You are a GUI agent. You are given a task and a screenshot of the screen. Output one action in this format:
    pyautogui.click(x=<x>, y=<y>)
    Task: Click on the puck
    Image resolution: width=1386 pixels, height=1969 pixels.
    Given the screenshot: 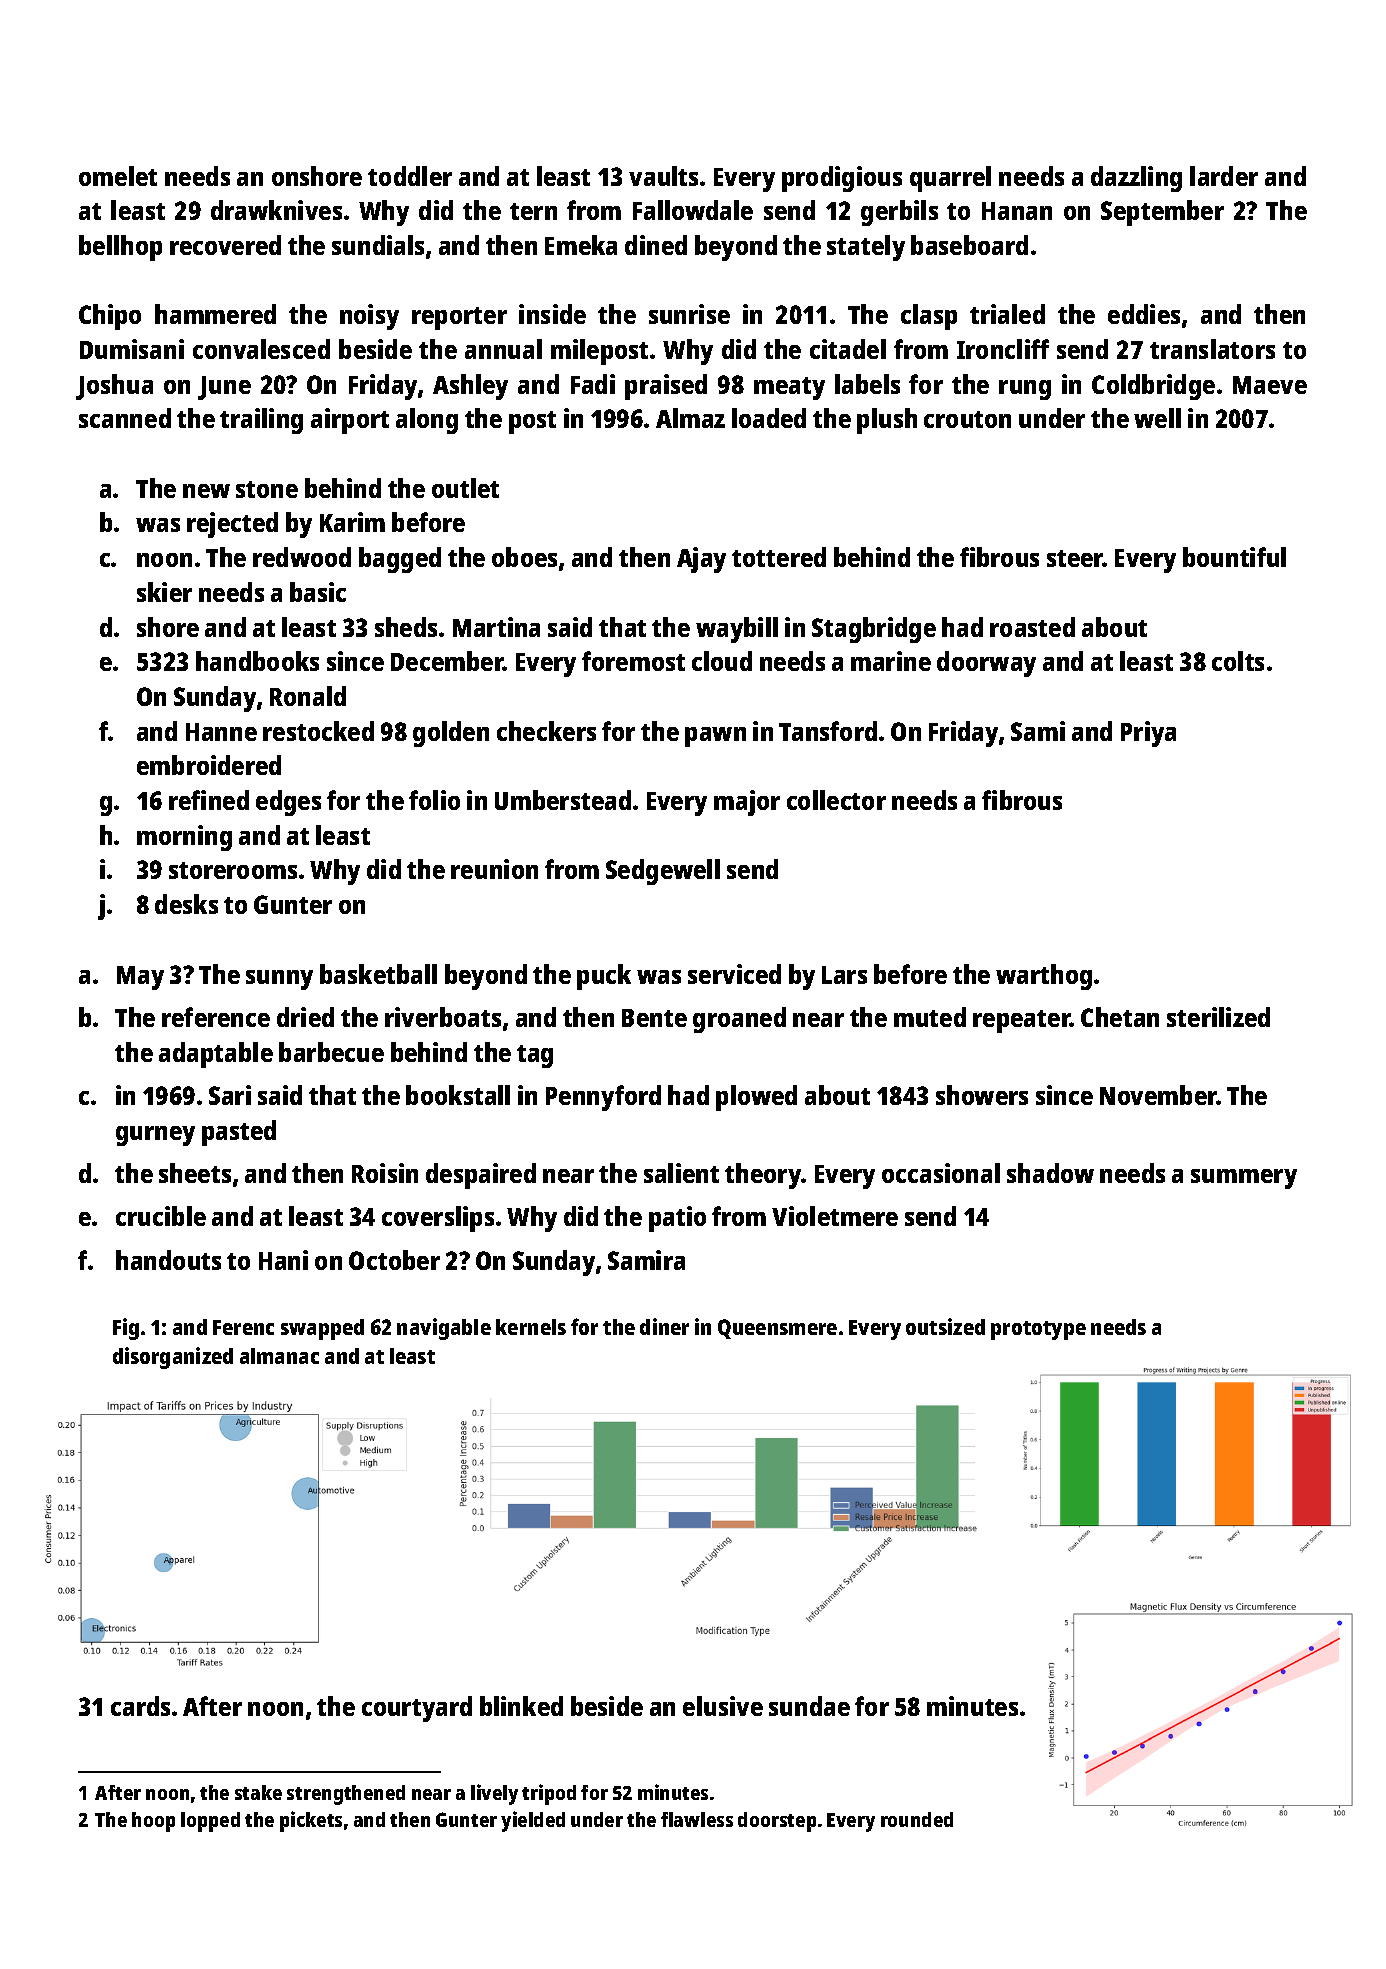 What is the action you would take?
    pyautogui.click(x=604, y=977)
